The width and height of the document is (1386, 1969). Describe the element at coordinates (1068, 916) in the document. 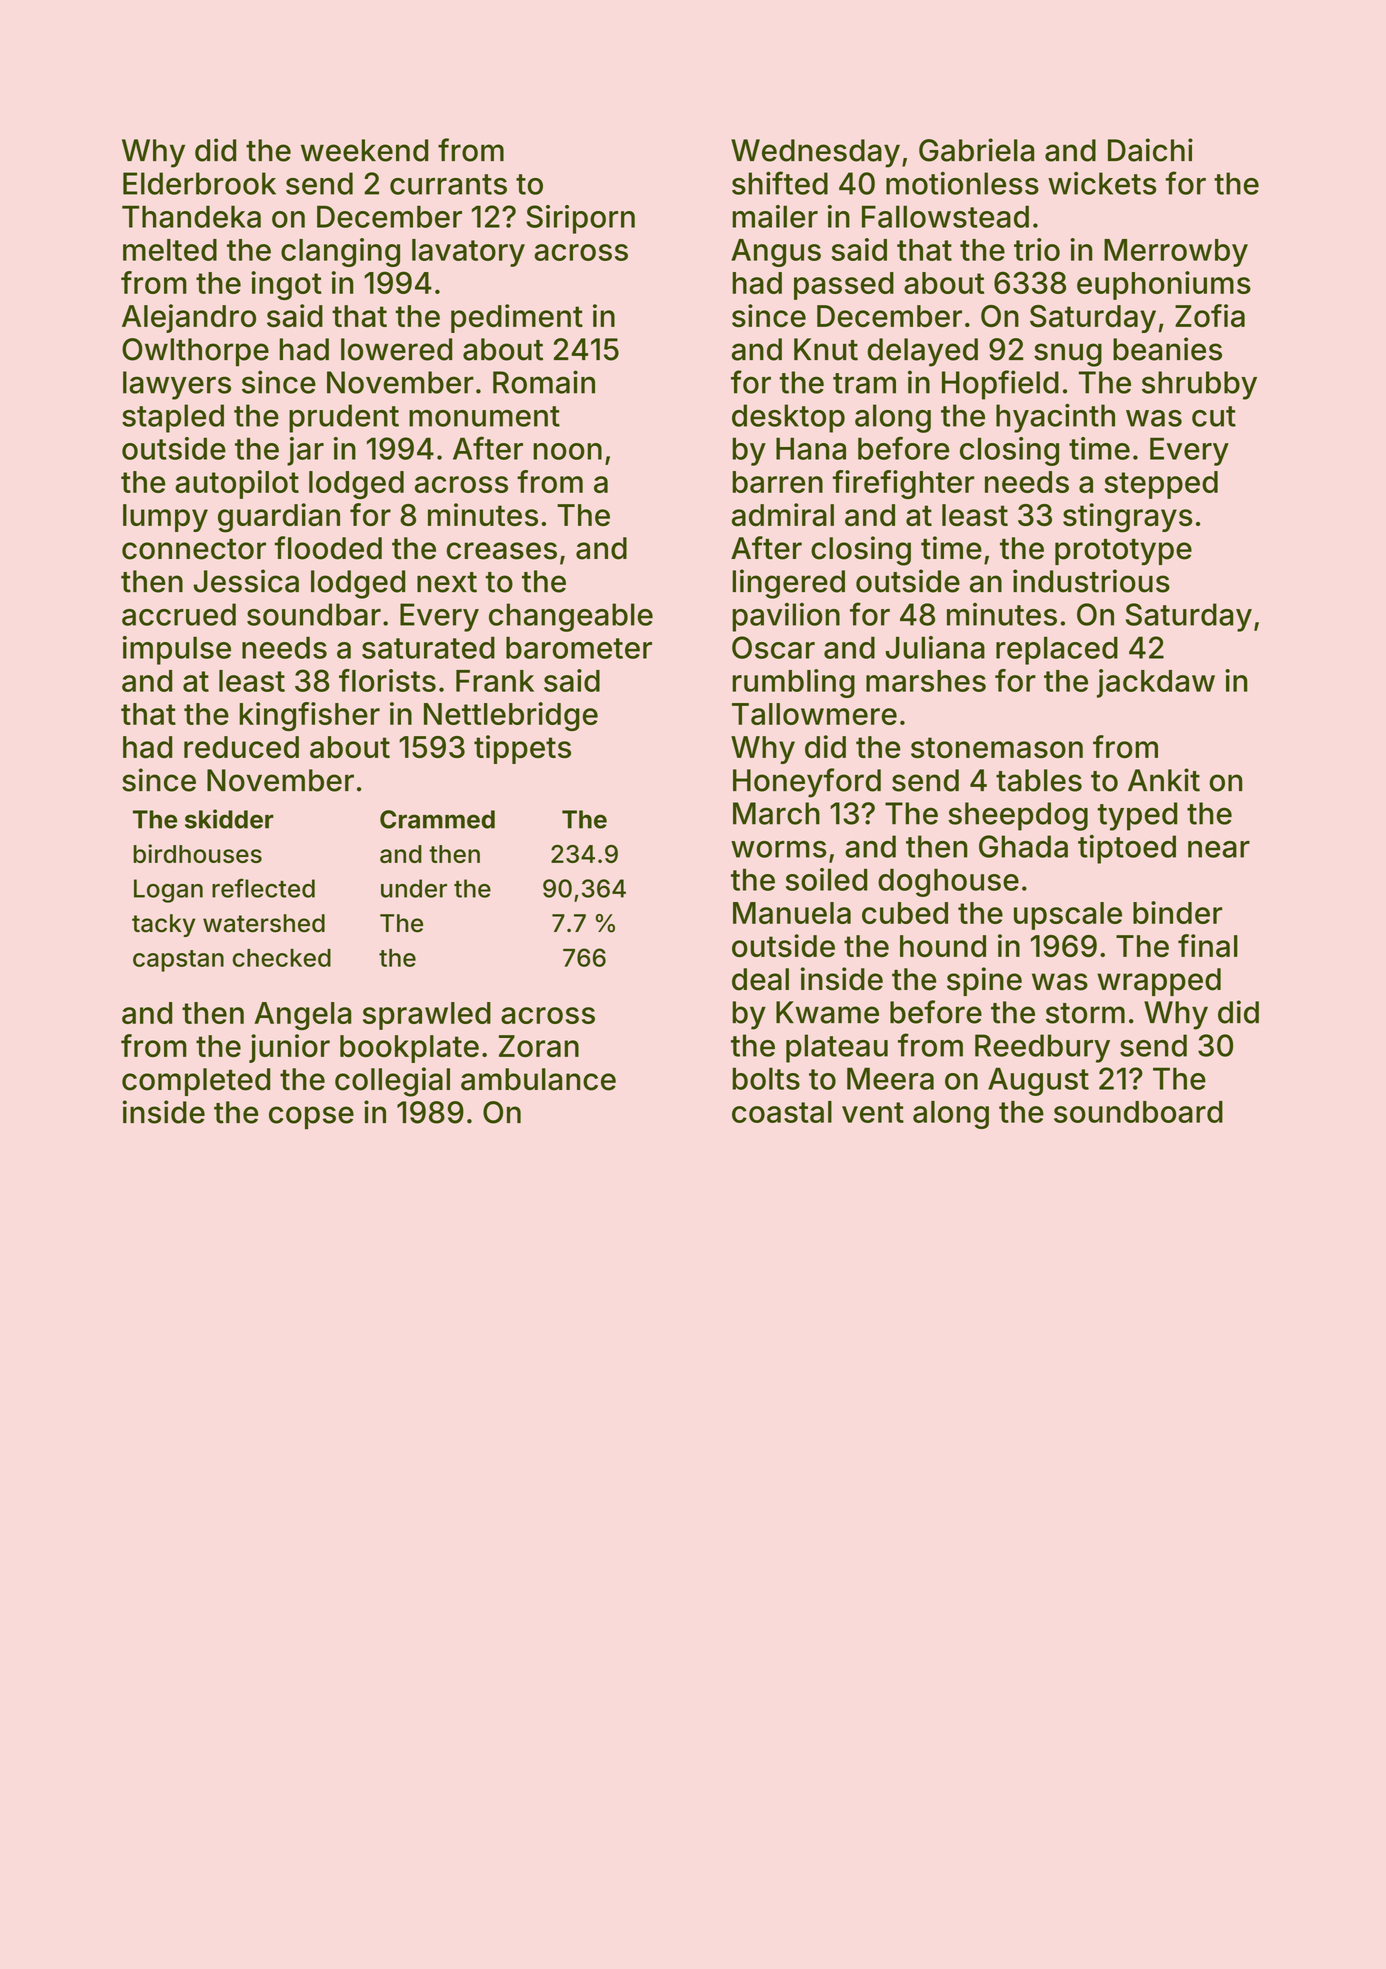

I see `upscale` at that location.
